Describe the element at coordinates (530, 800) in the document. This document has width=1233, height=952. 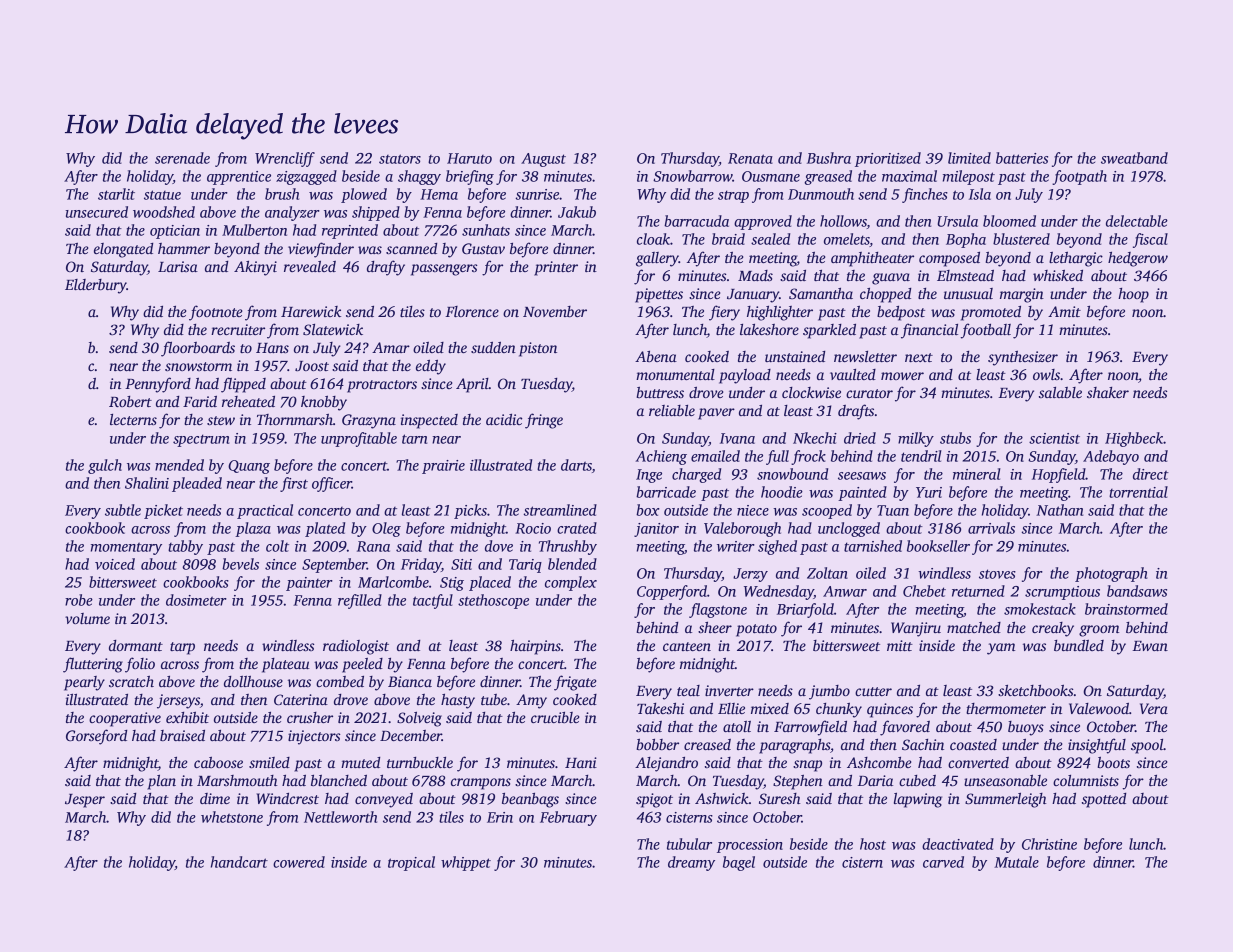
I see `beanbags` at that location.
